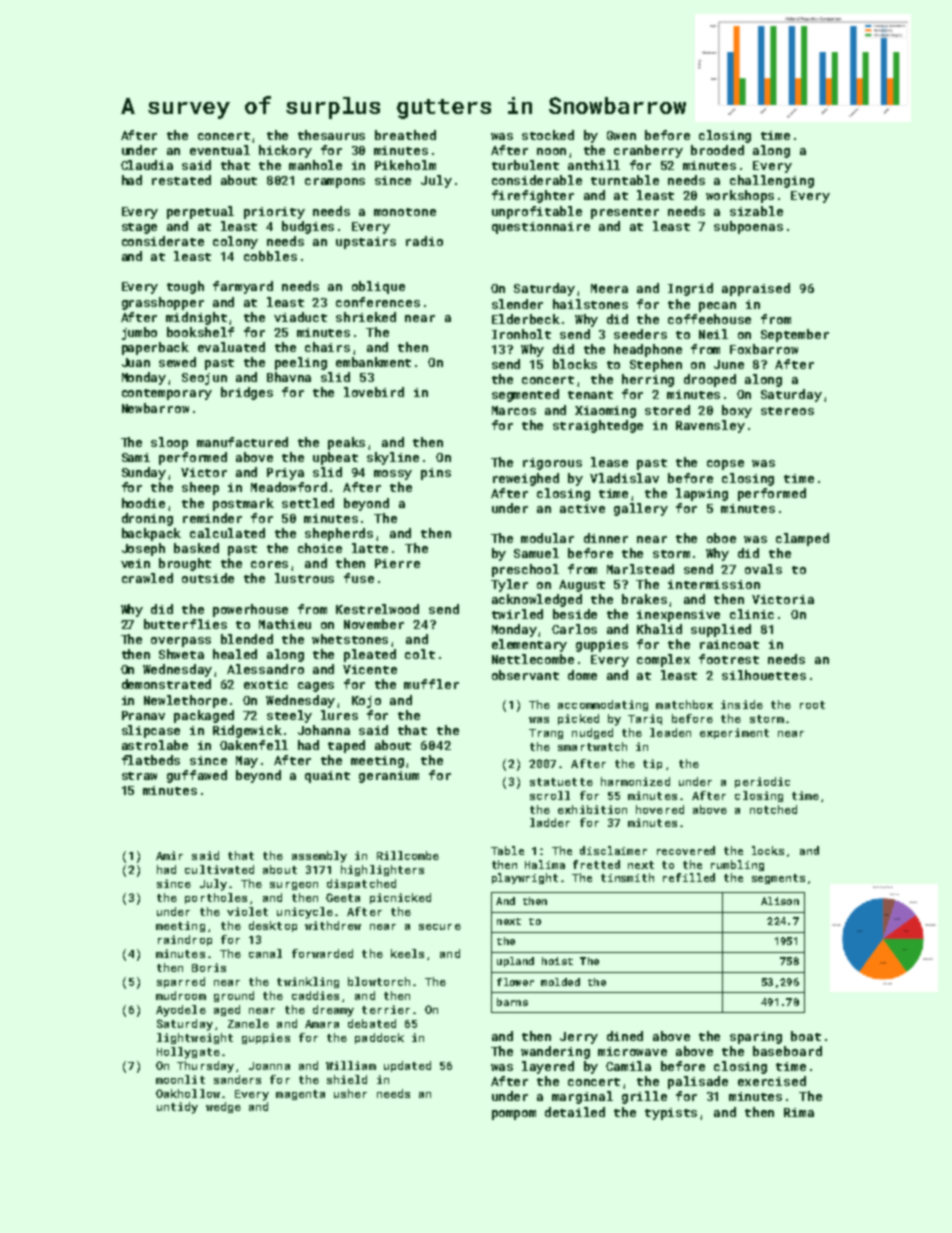  What do you see at coordinates (802, 539) in the screenshot?
I see `clamped` at bounding box center [802, 539].
